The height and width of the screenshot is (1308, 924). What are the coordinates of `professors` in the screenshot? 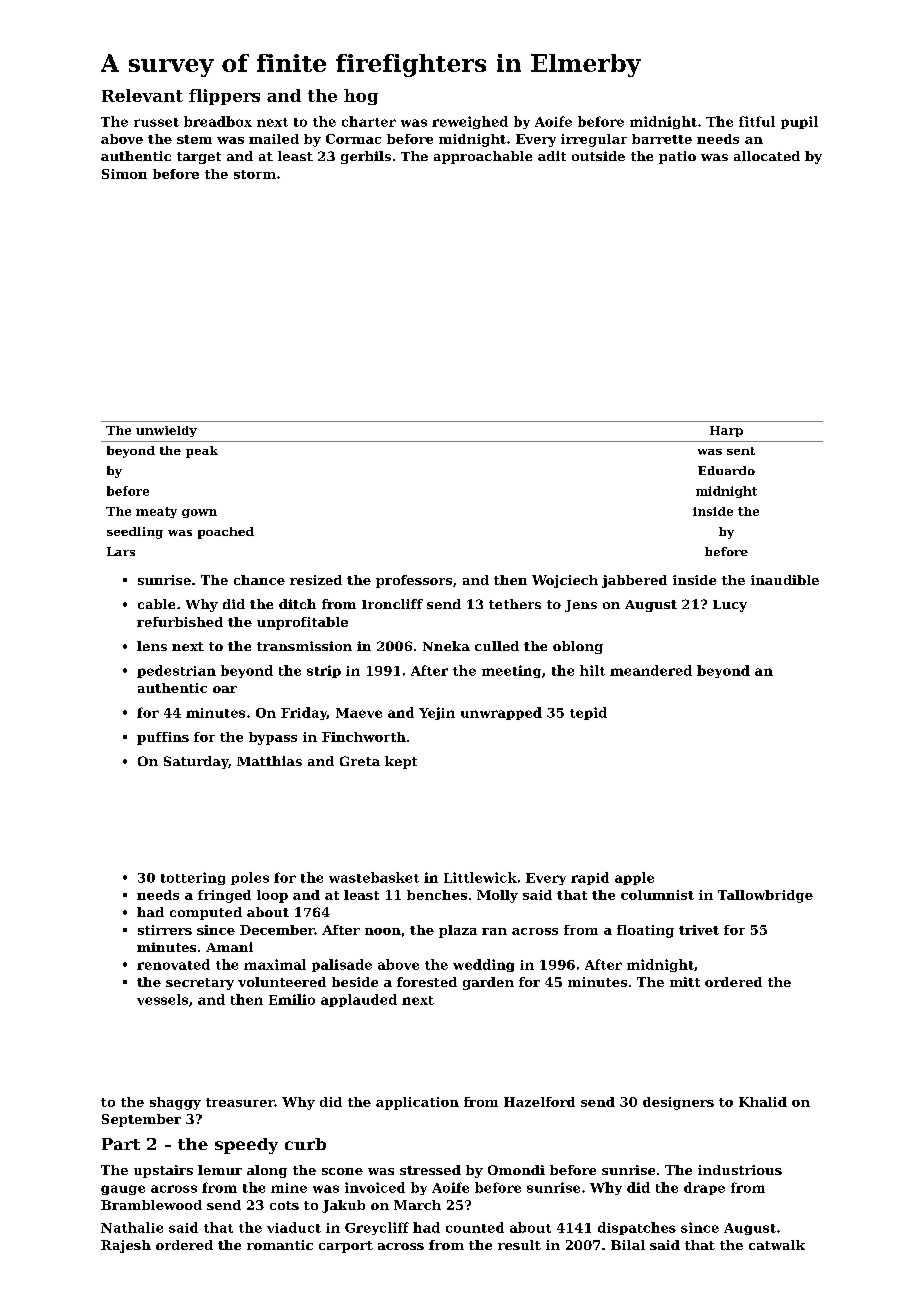 It's located at (414, 581).
